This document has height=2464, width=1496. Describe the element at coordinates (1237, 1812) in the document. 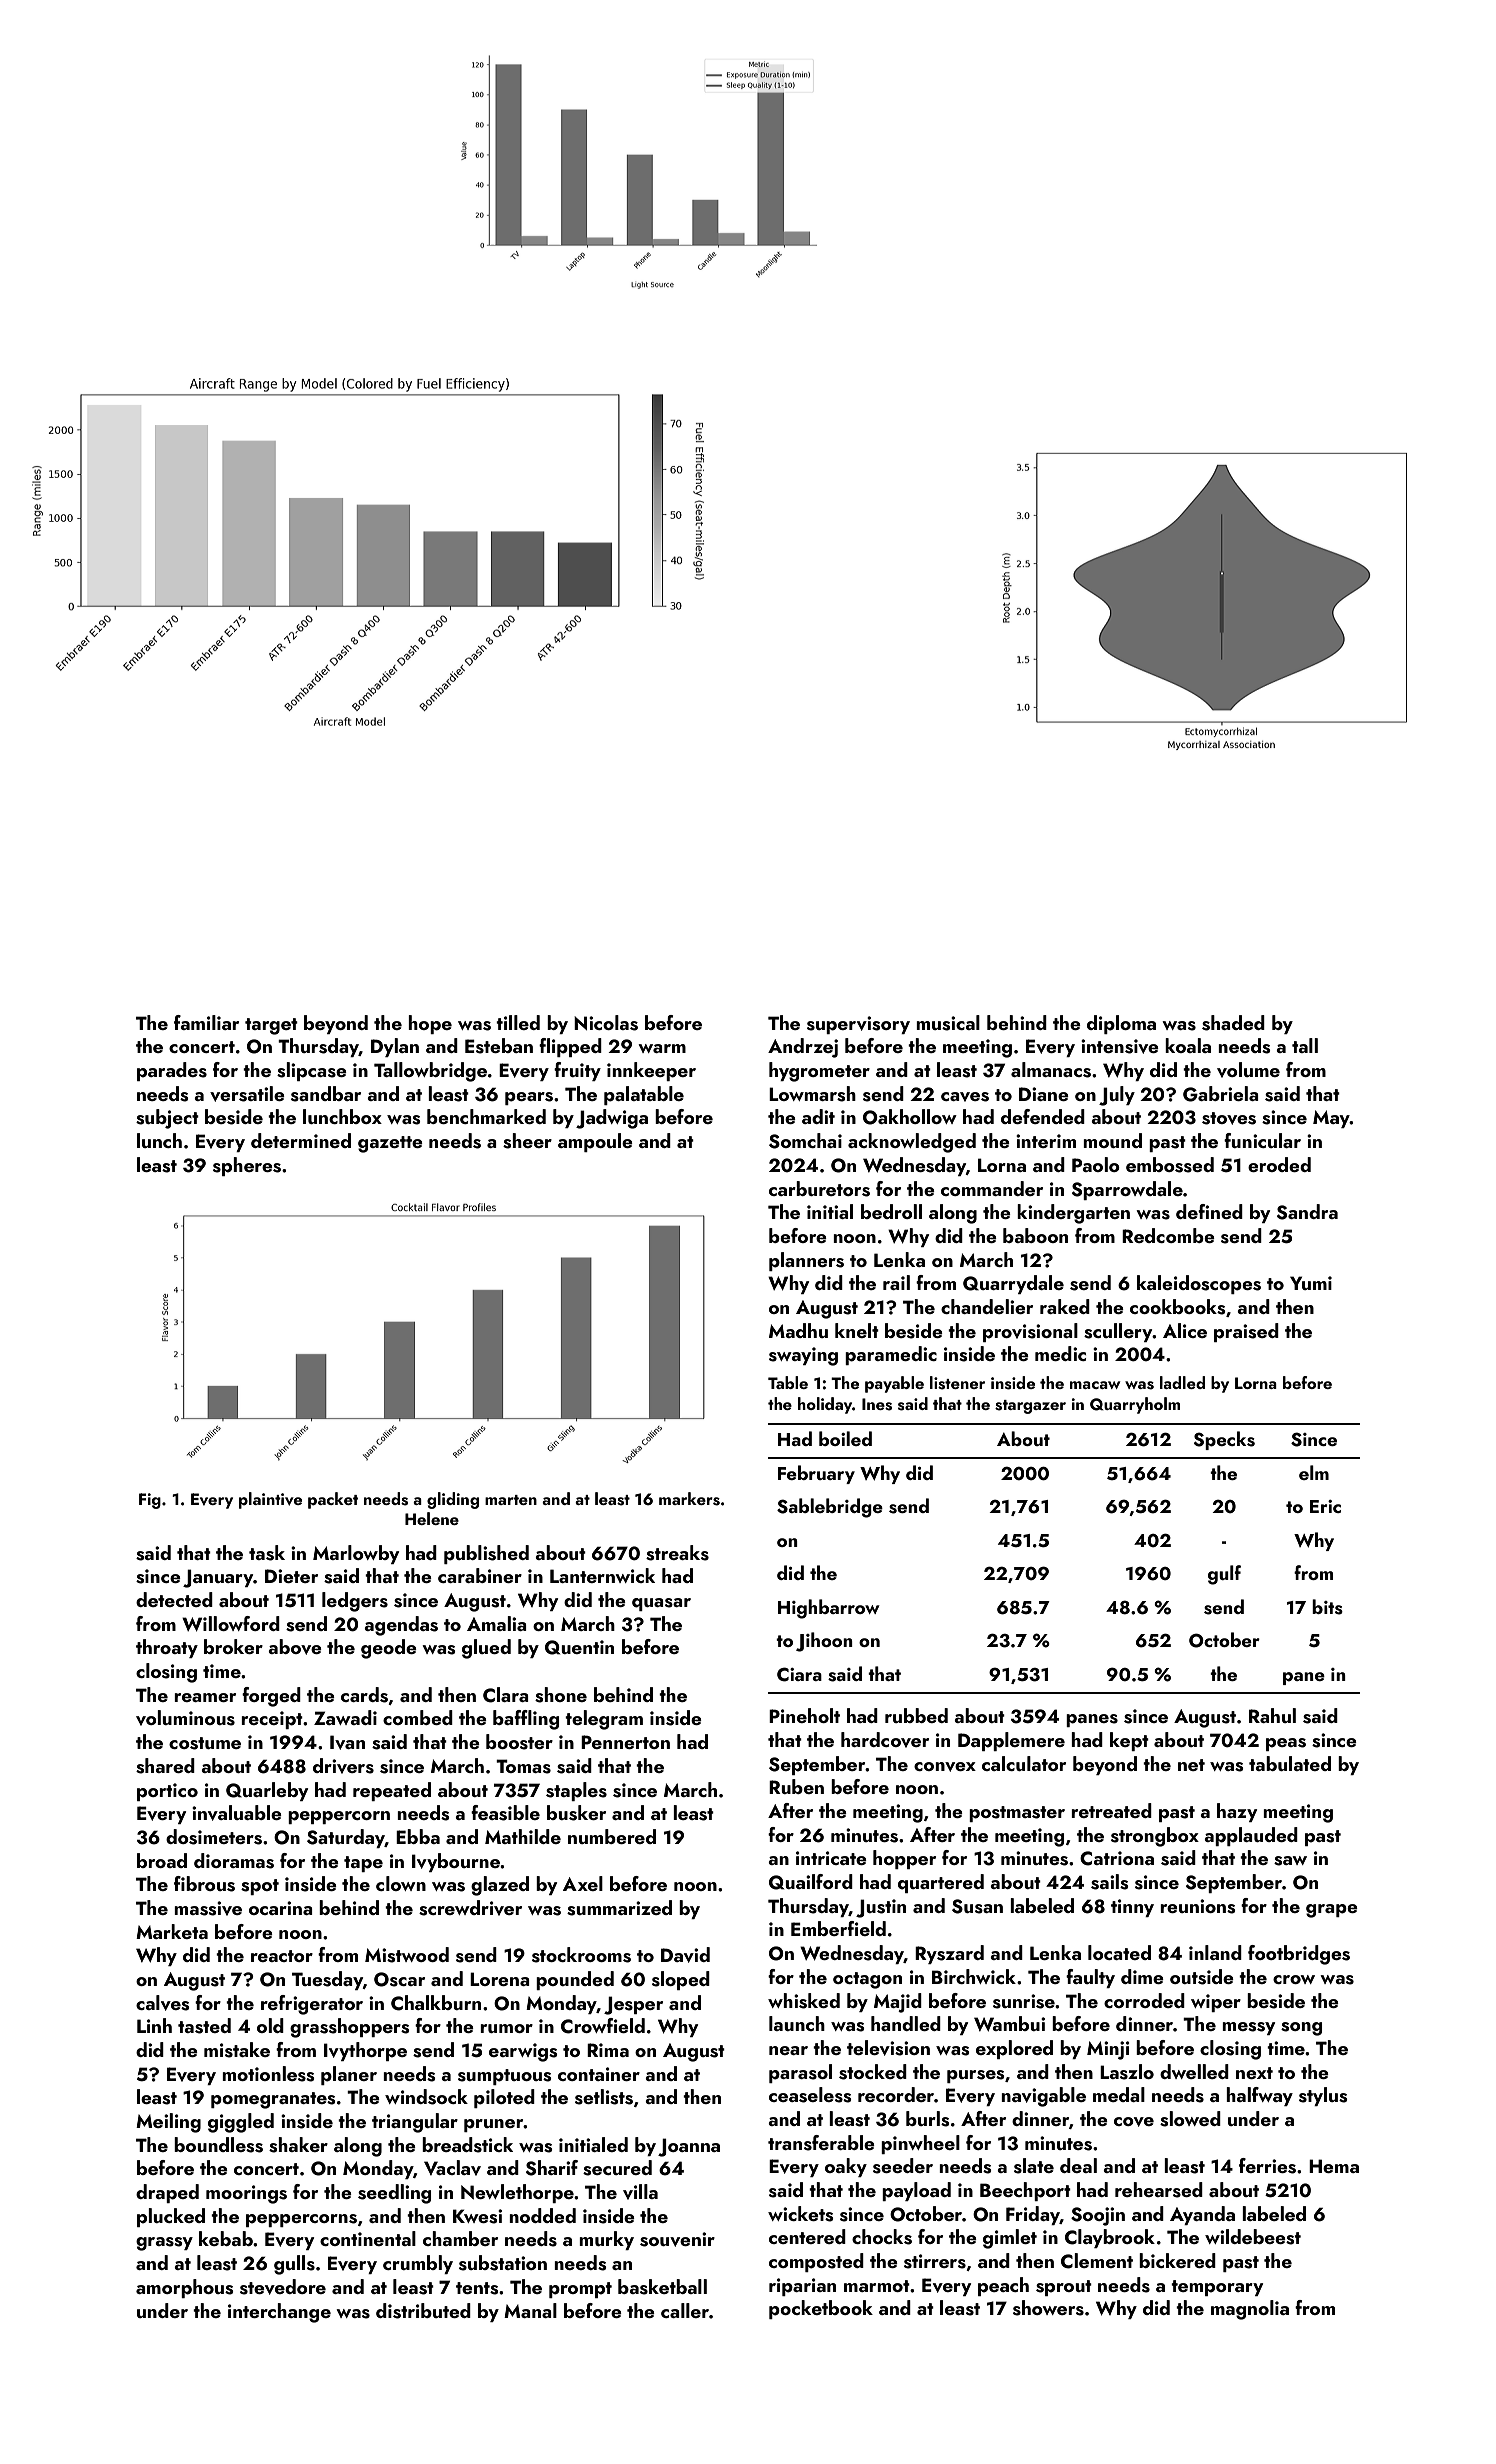

I see `hazy` at that location.
